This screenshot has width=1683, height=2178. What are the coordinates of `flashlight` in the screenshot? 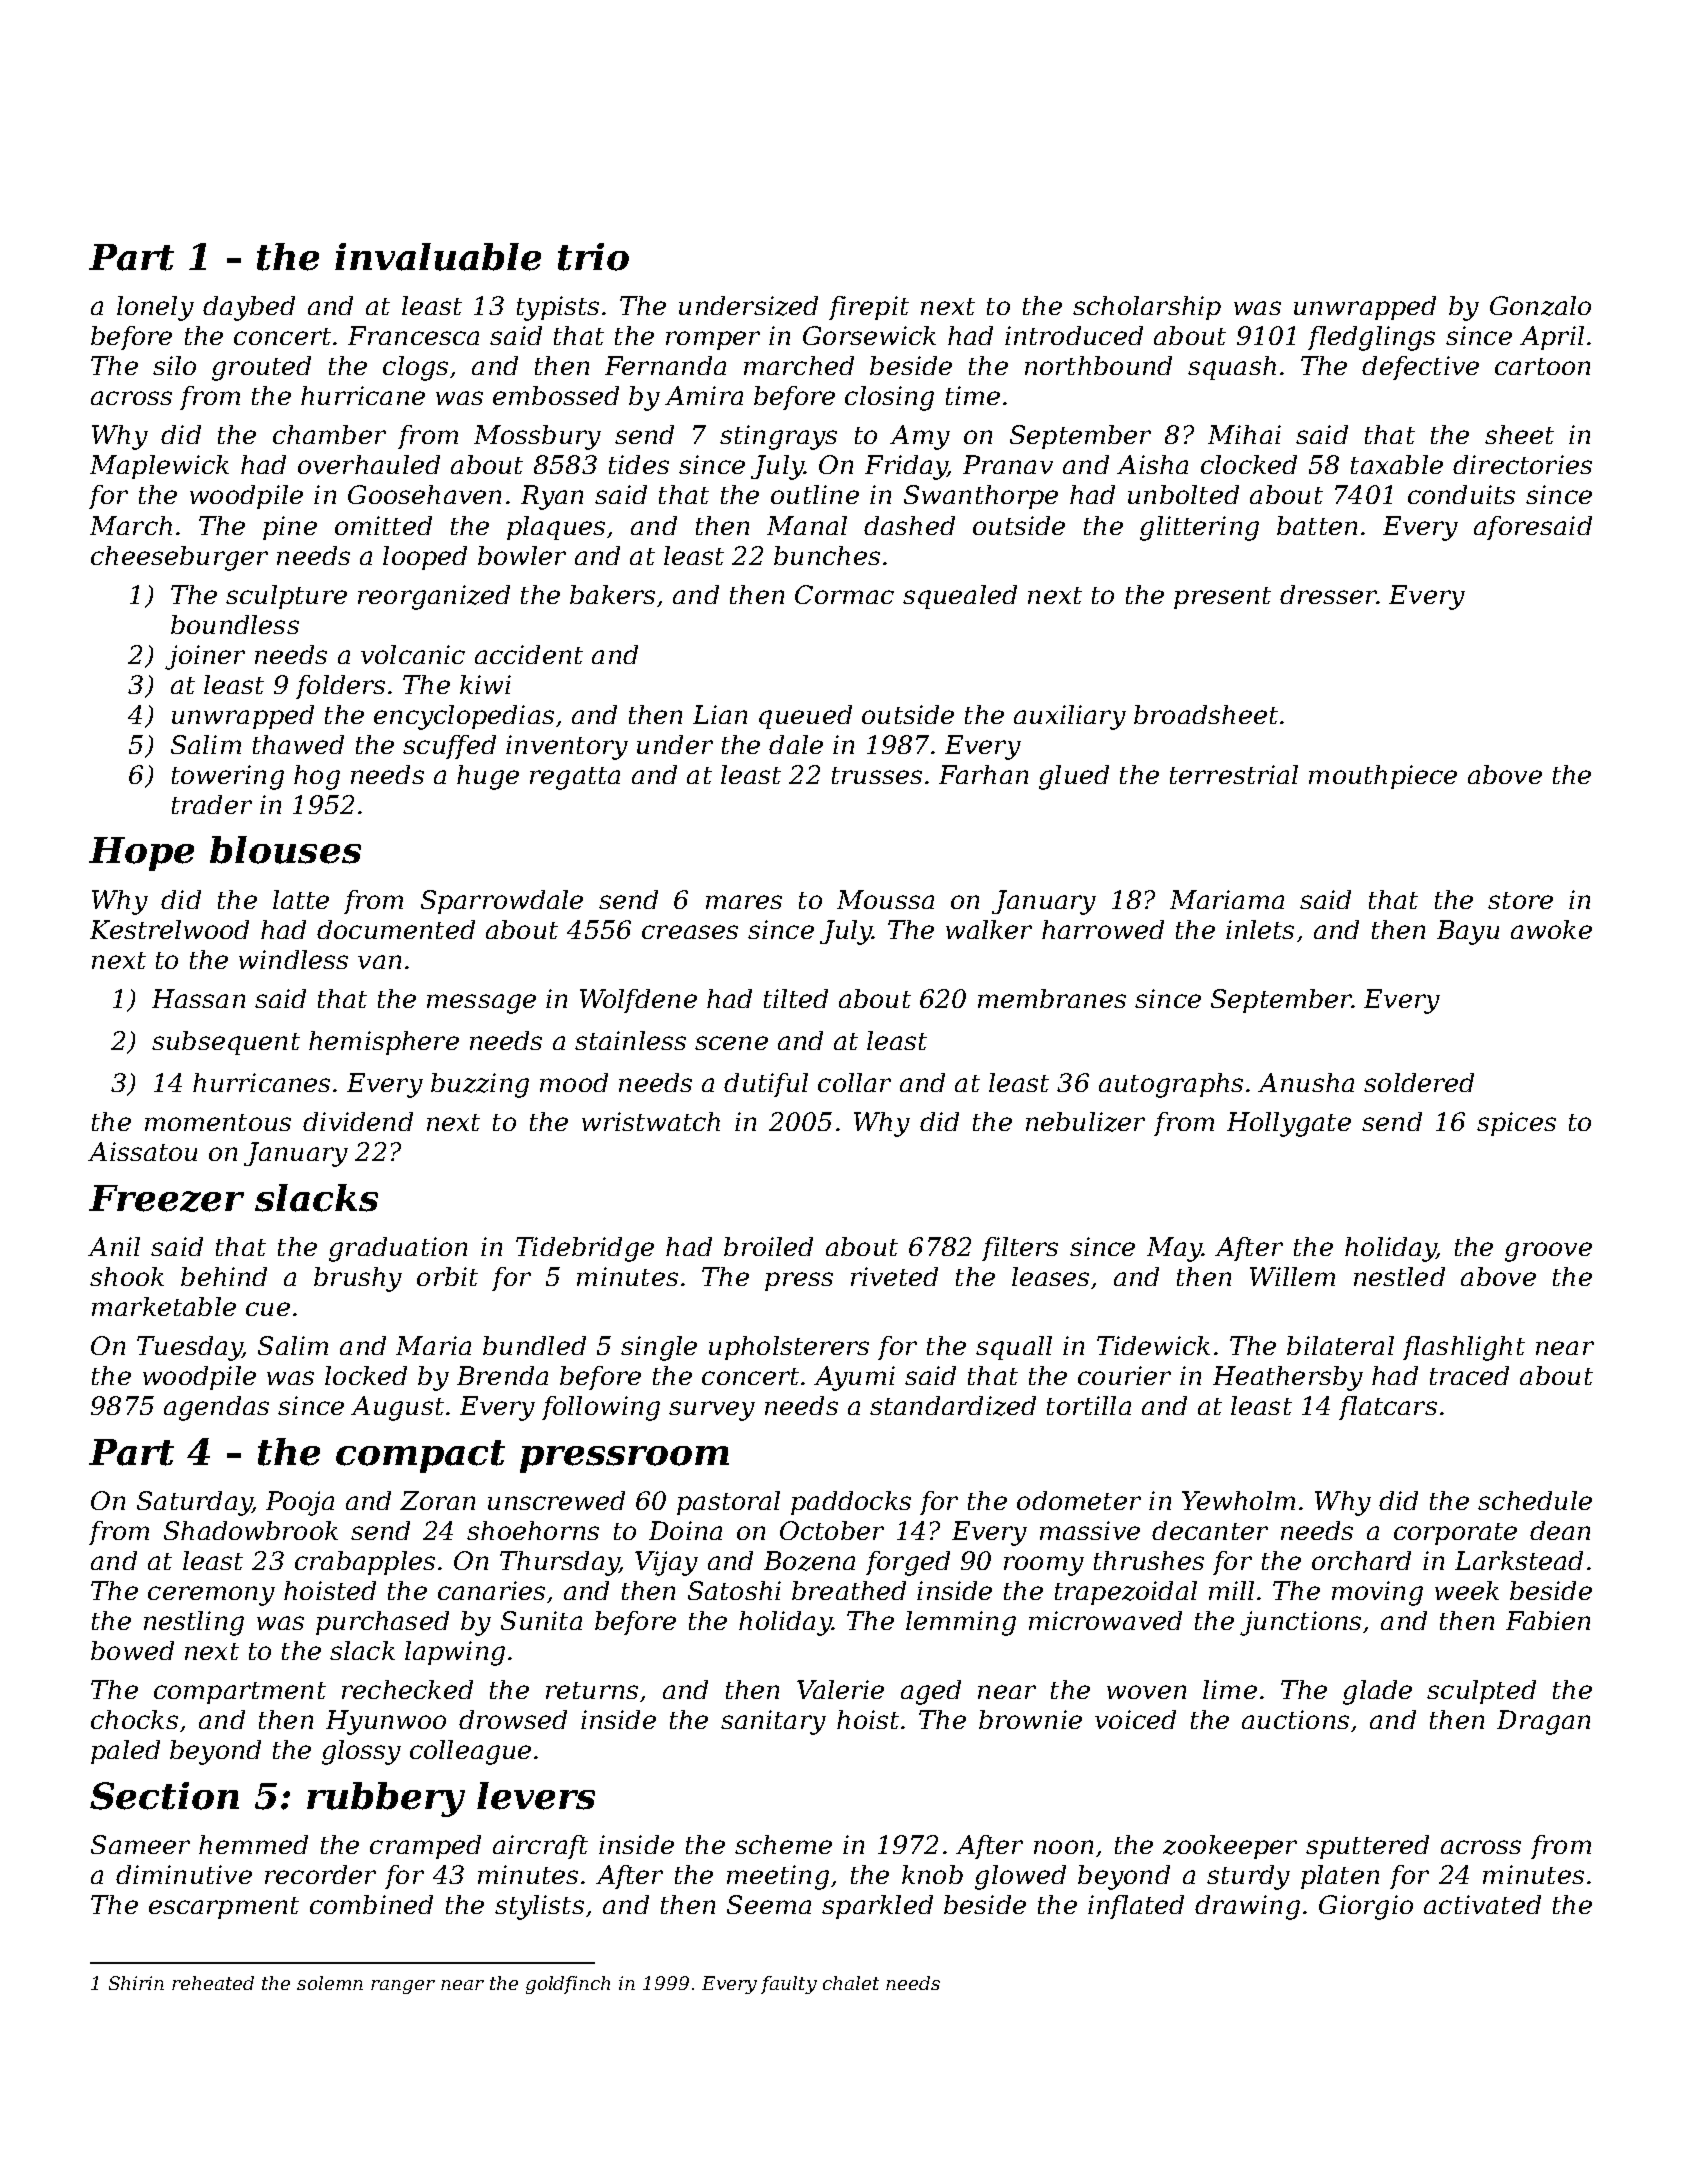 It's located at (1464, 1348).
